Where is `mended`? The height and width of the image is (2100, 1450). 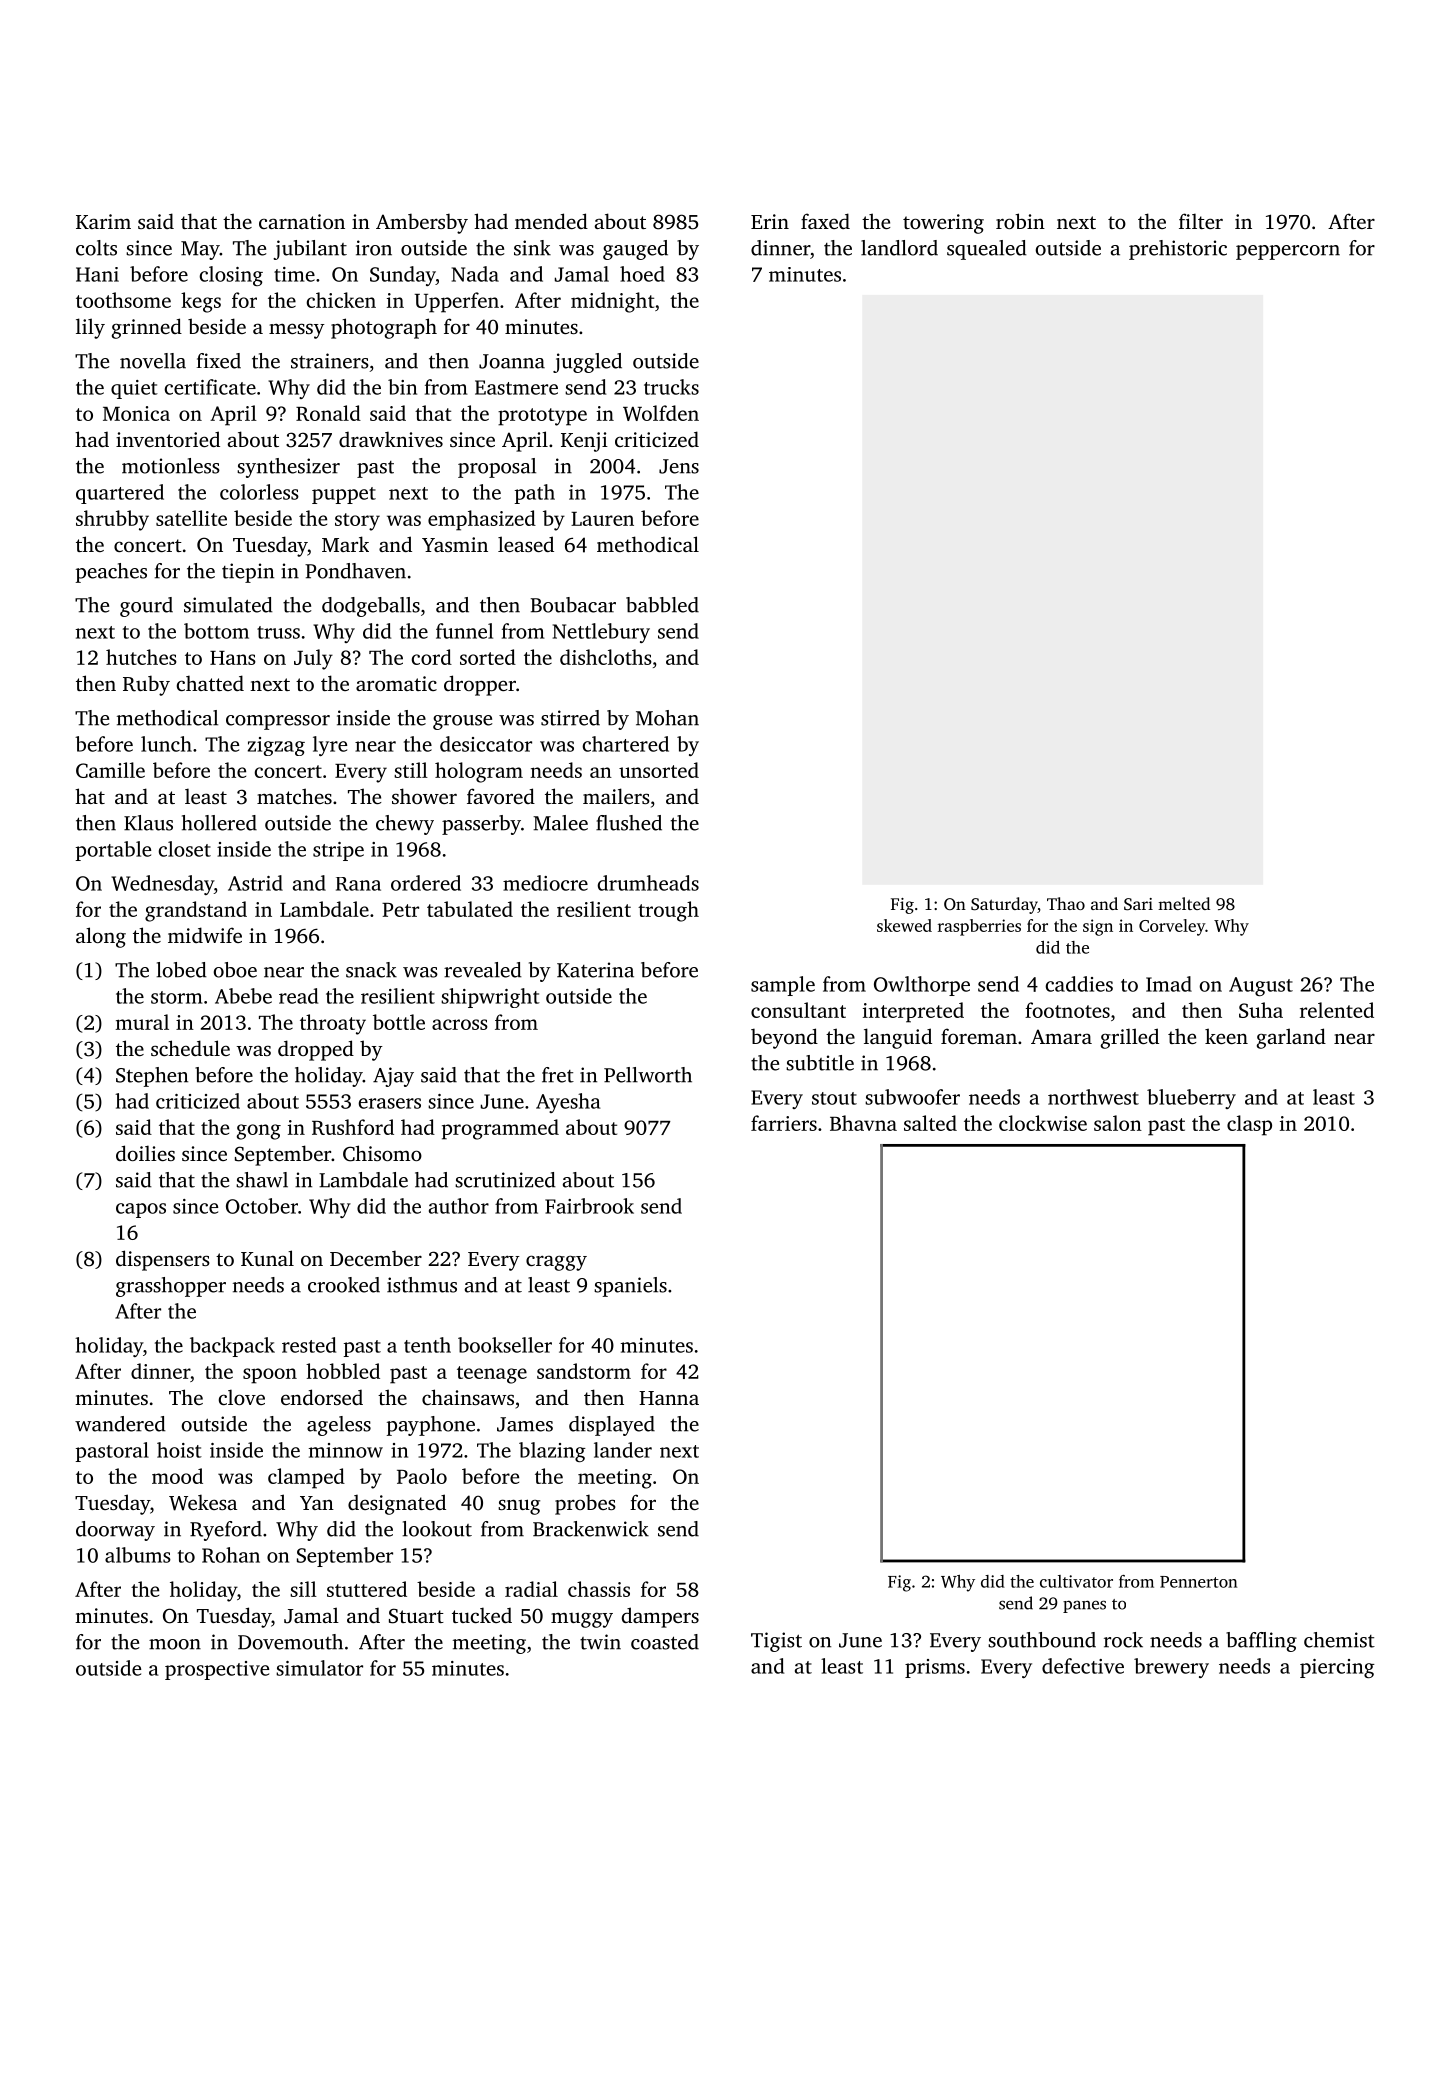 mended is located at coordinates (551, 221).
